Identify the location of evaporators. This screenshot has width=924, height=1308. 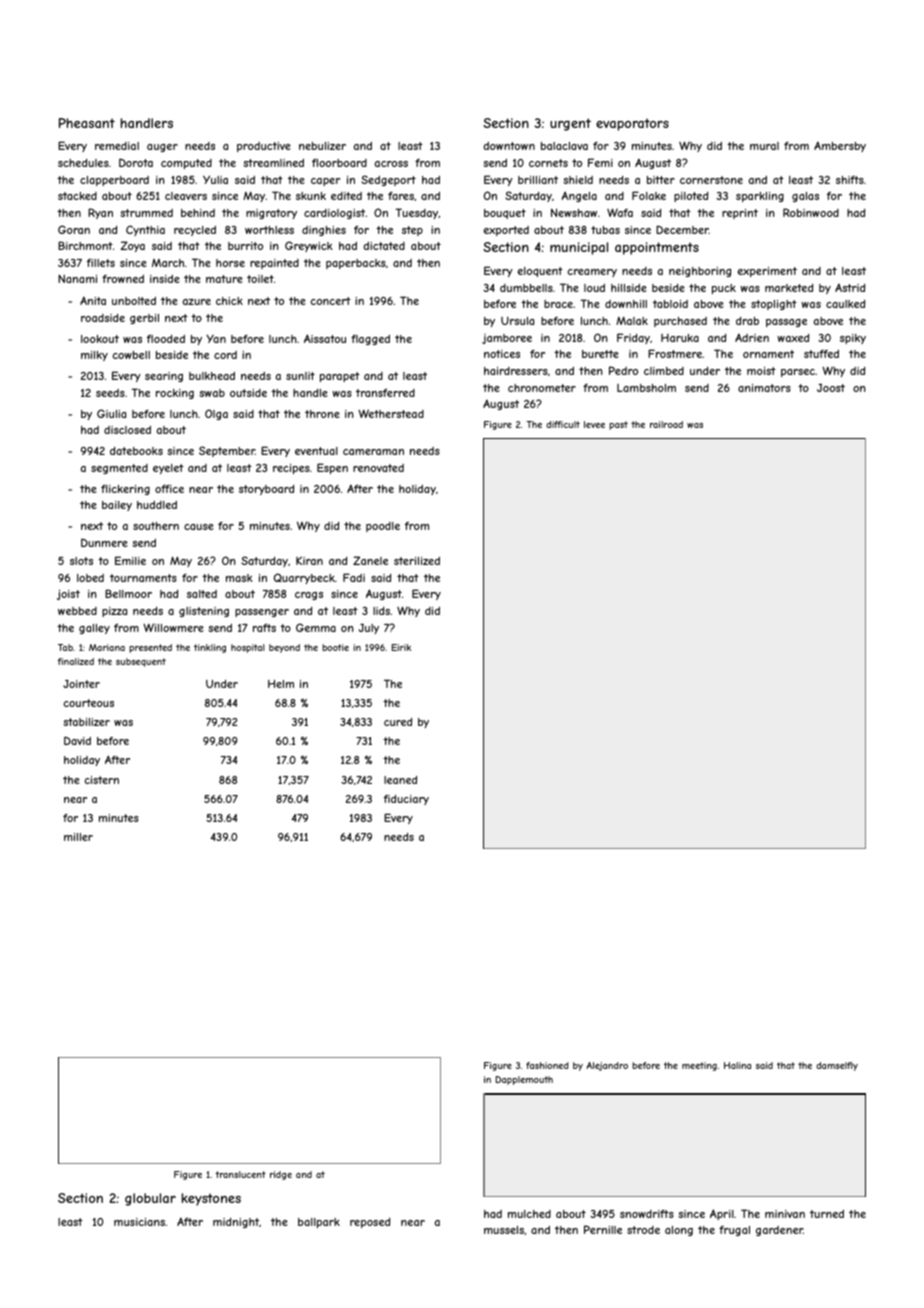
(632, 124).
